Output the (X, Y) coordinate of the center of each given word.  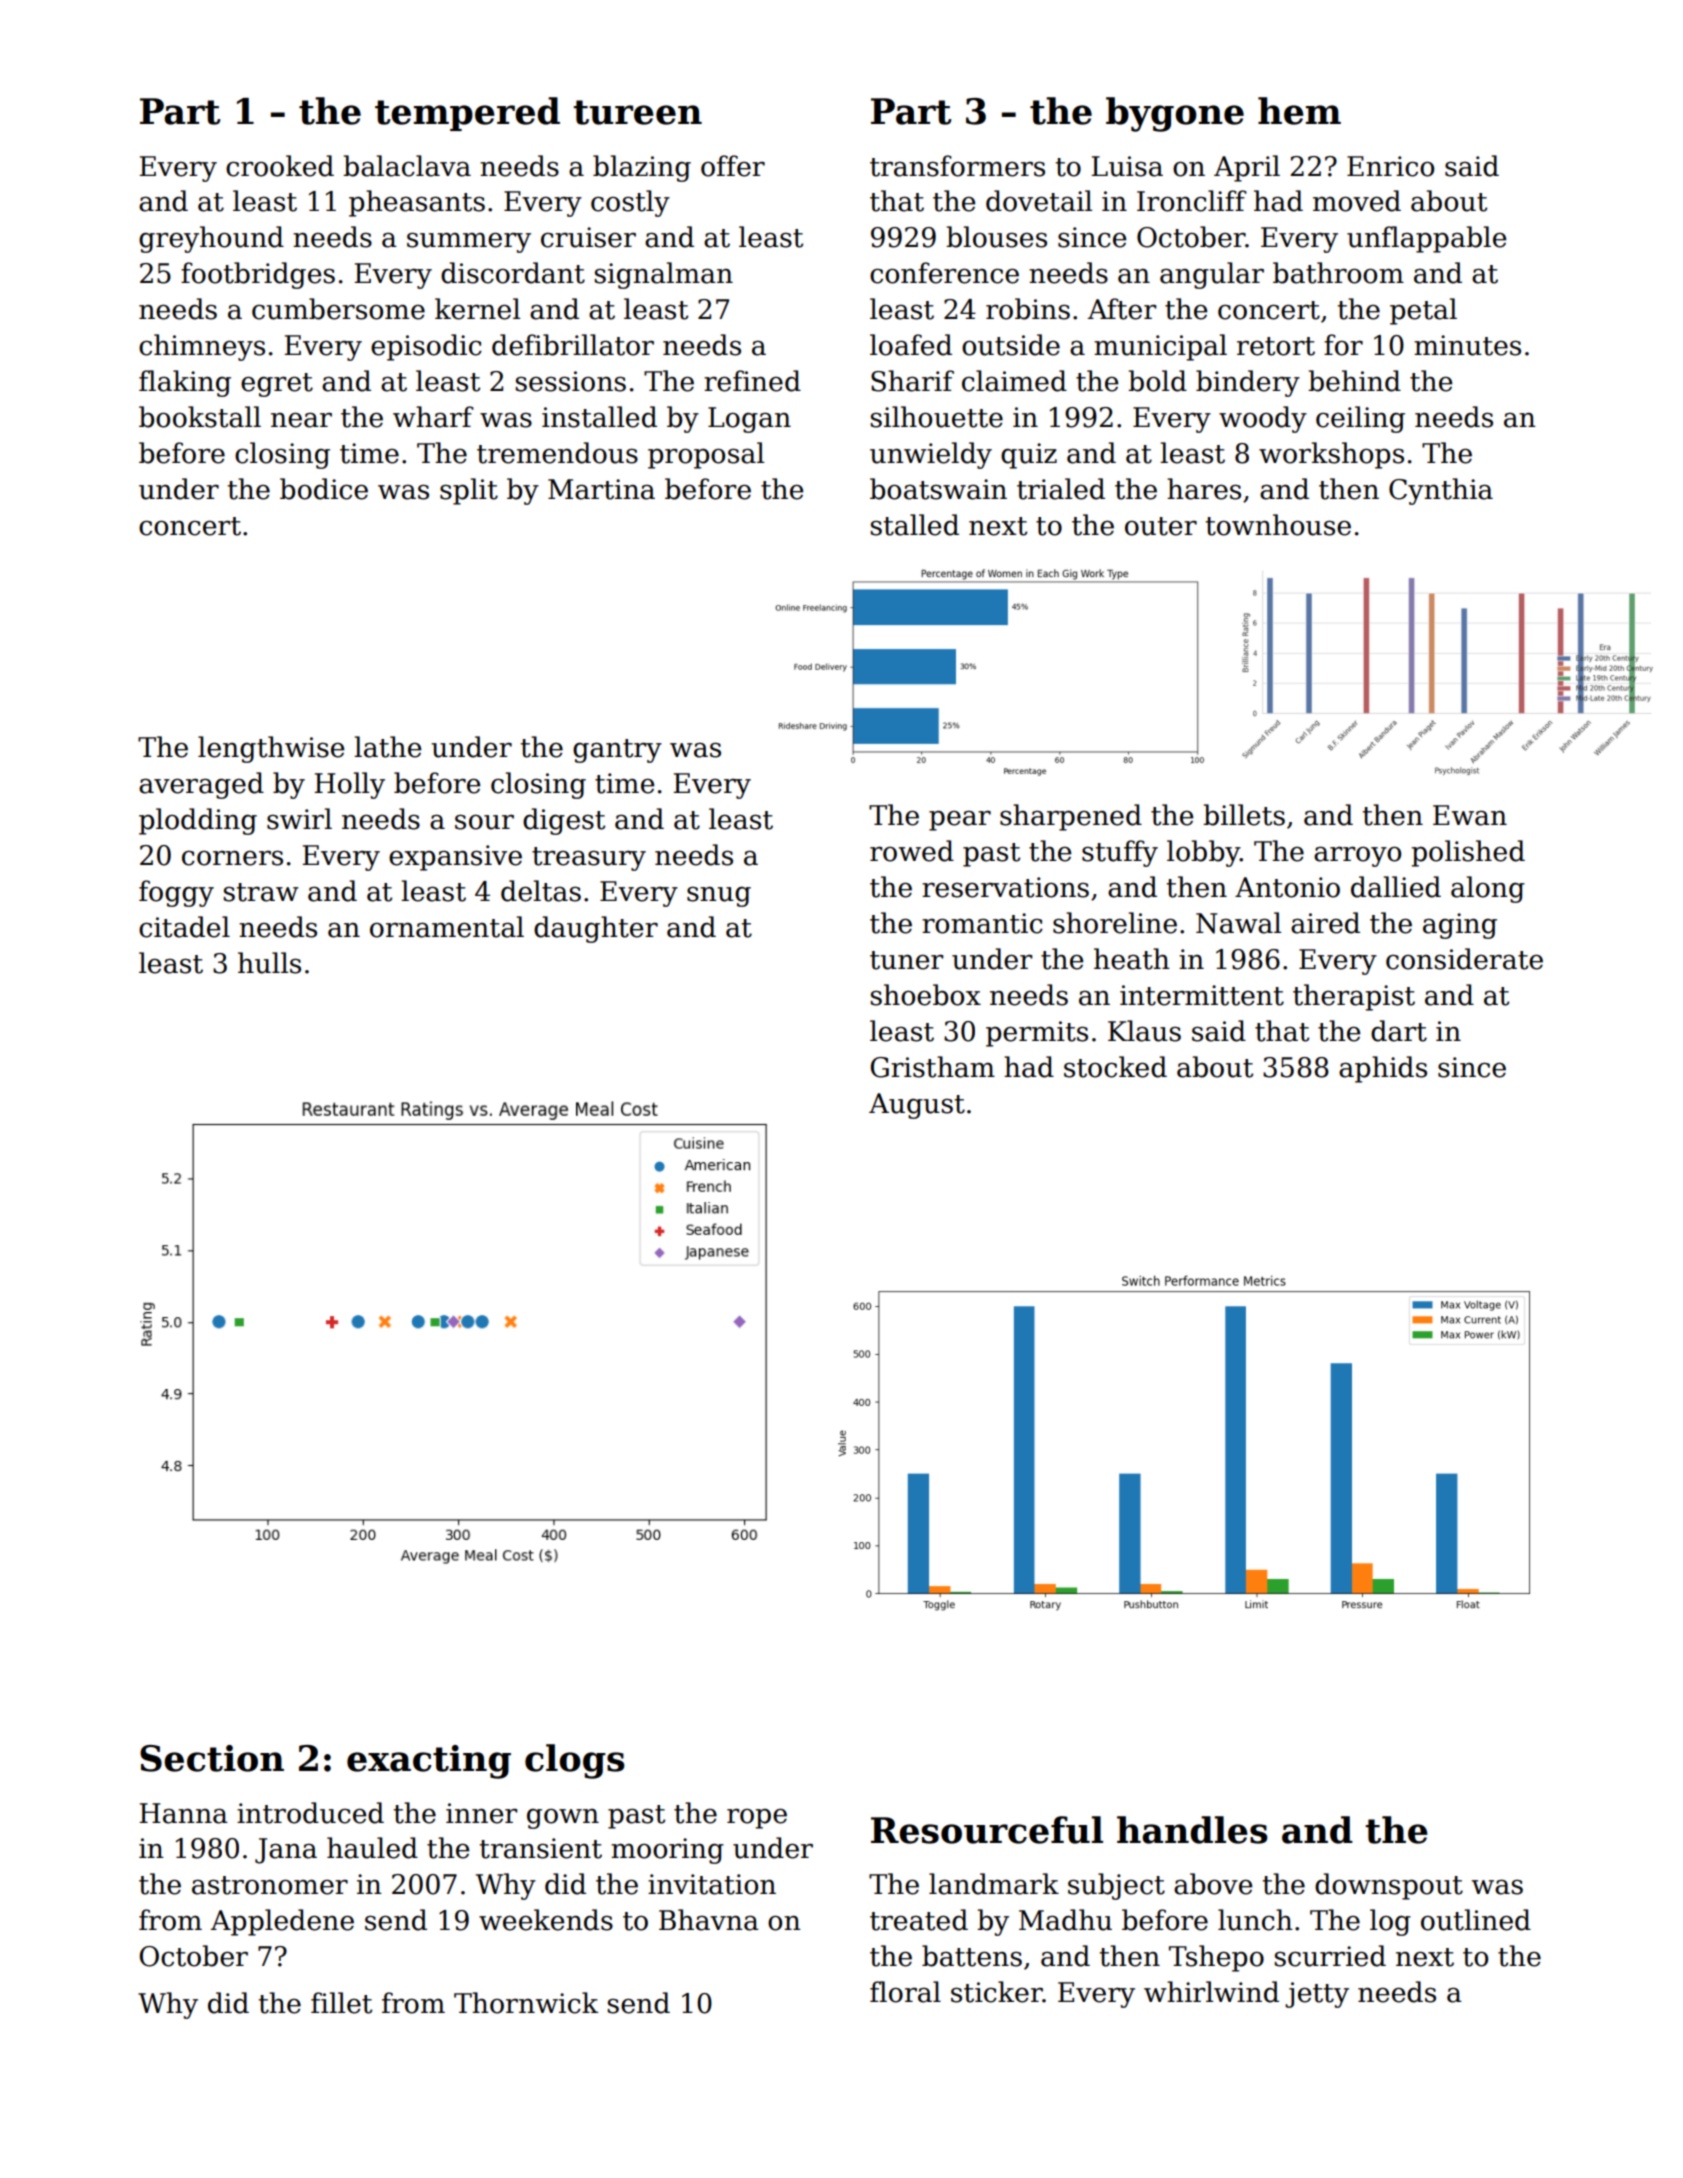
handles (1192, 1830)
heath (1132, 959)
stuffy (1120, 853)
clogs (575, 1761)
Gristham (933, 1067)
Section (212, 1758)
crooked (280, 166)
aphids (1383, 1069)
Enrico (1390, 166)
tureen (637, 112)
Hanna (183, 1813)
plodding (198, 821)
